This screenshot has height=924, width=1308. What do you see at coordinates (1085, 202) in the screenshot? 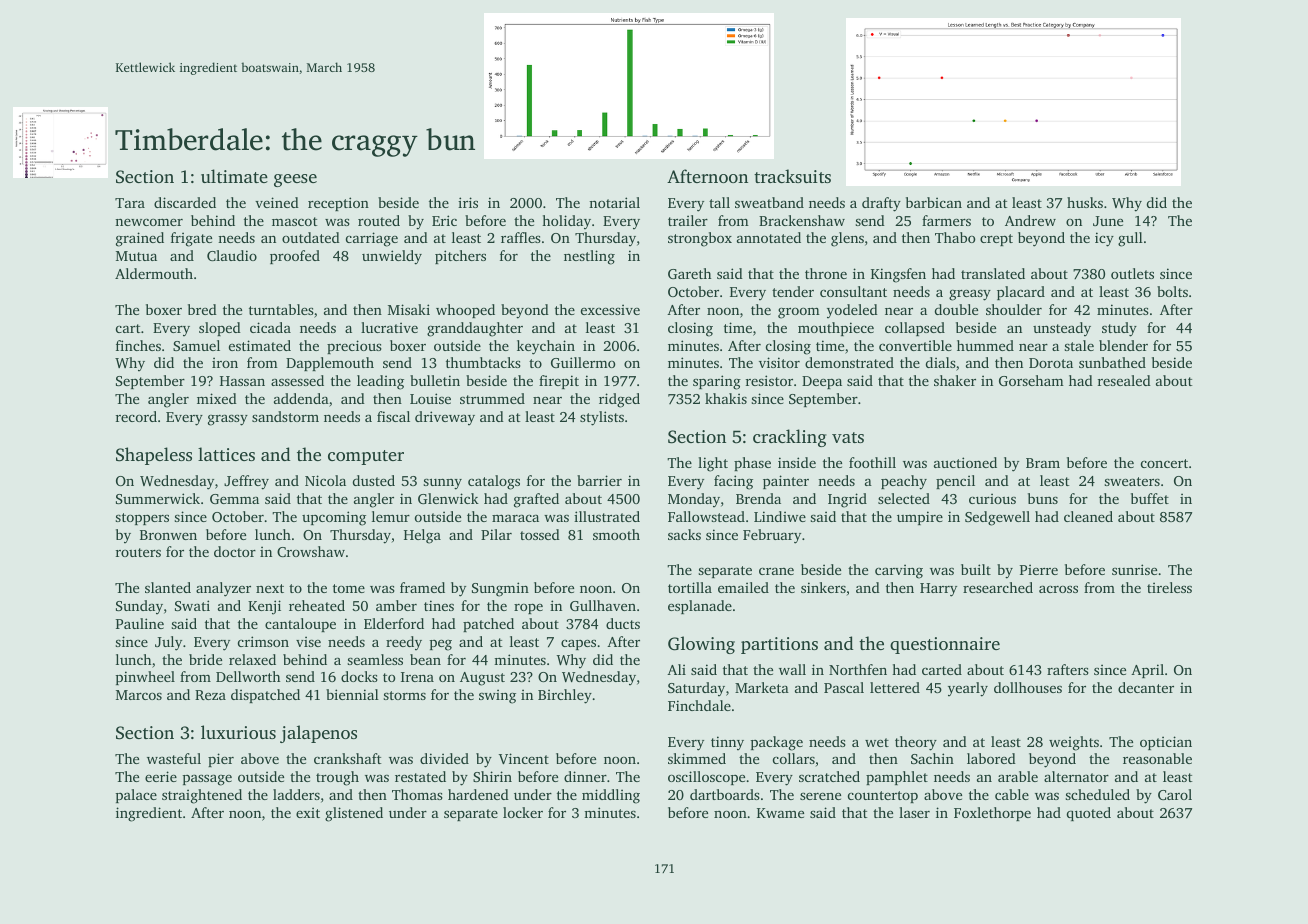
I see `husks` at bounding box center [1085, 202].
